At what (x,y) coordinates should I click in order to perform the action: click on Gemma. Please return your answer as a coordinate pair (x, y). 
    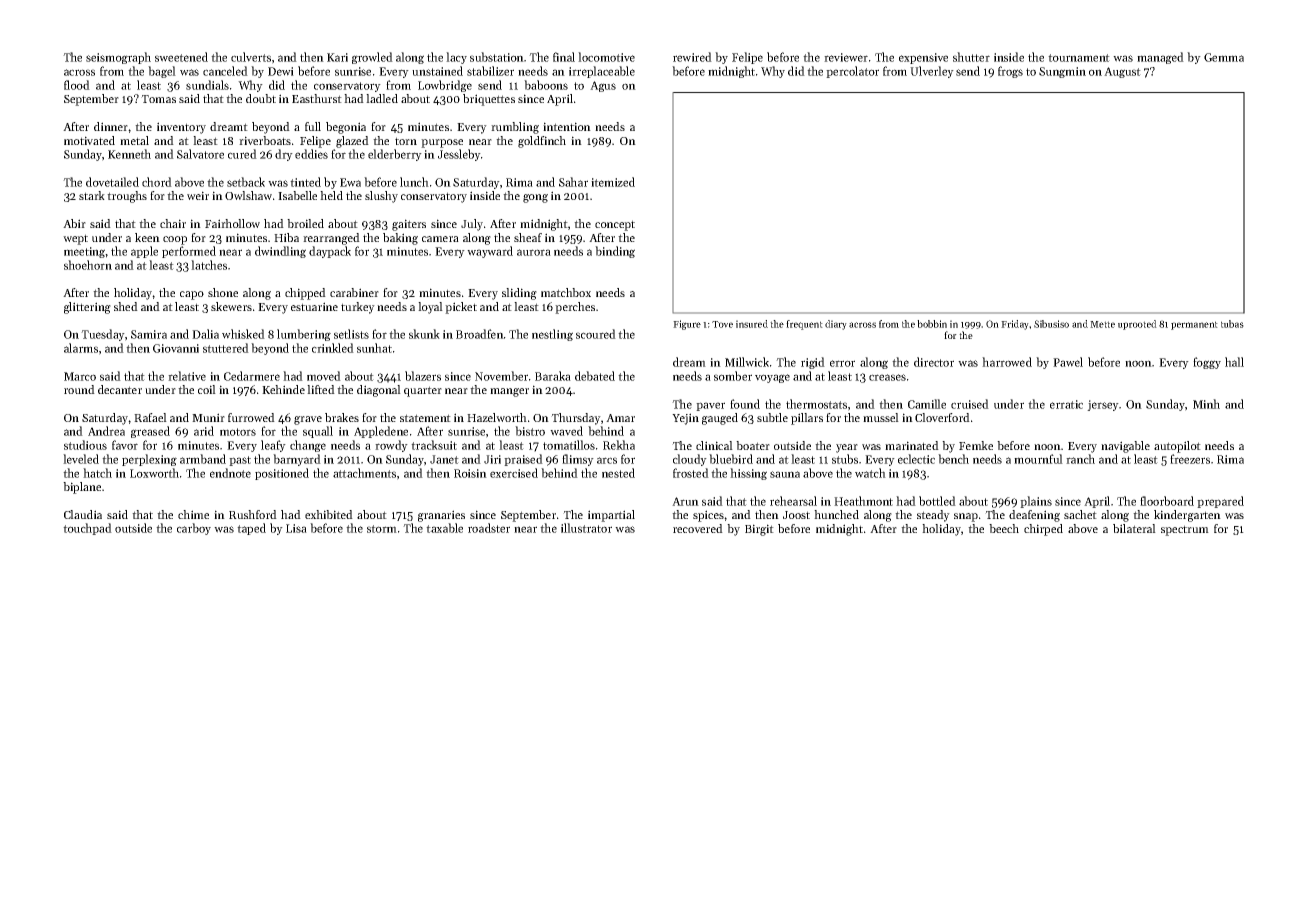
    Looking at the image, I should click on (1224, 57).
